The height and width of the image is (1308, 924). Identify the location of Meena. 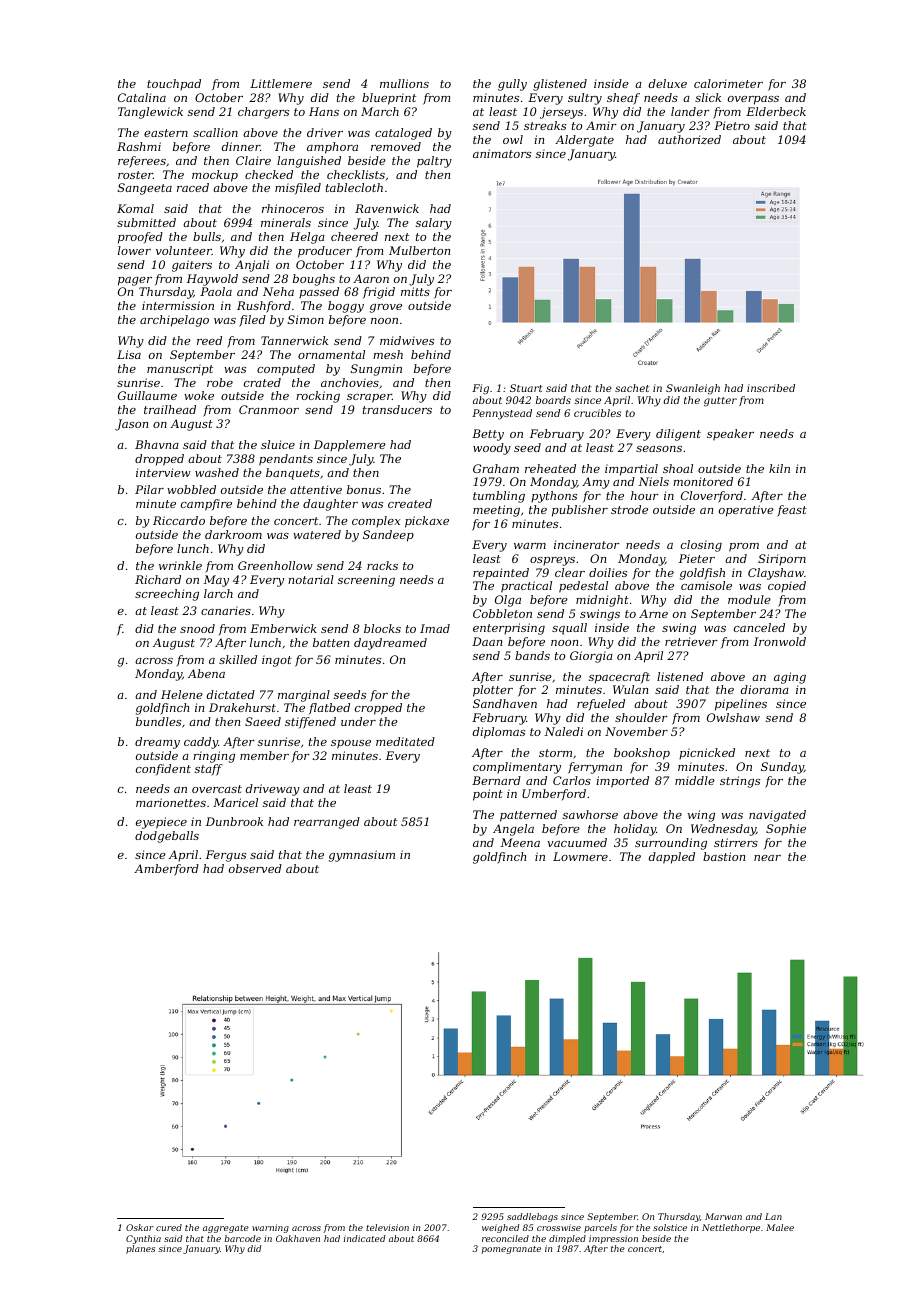
(520, 842).
